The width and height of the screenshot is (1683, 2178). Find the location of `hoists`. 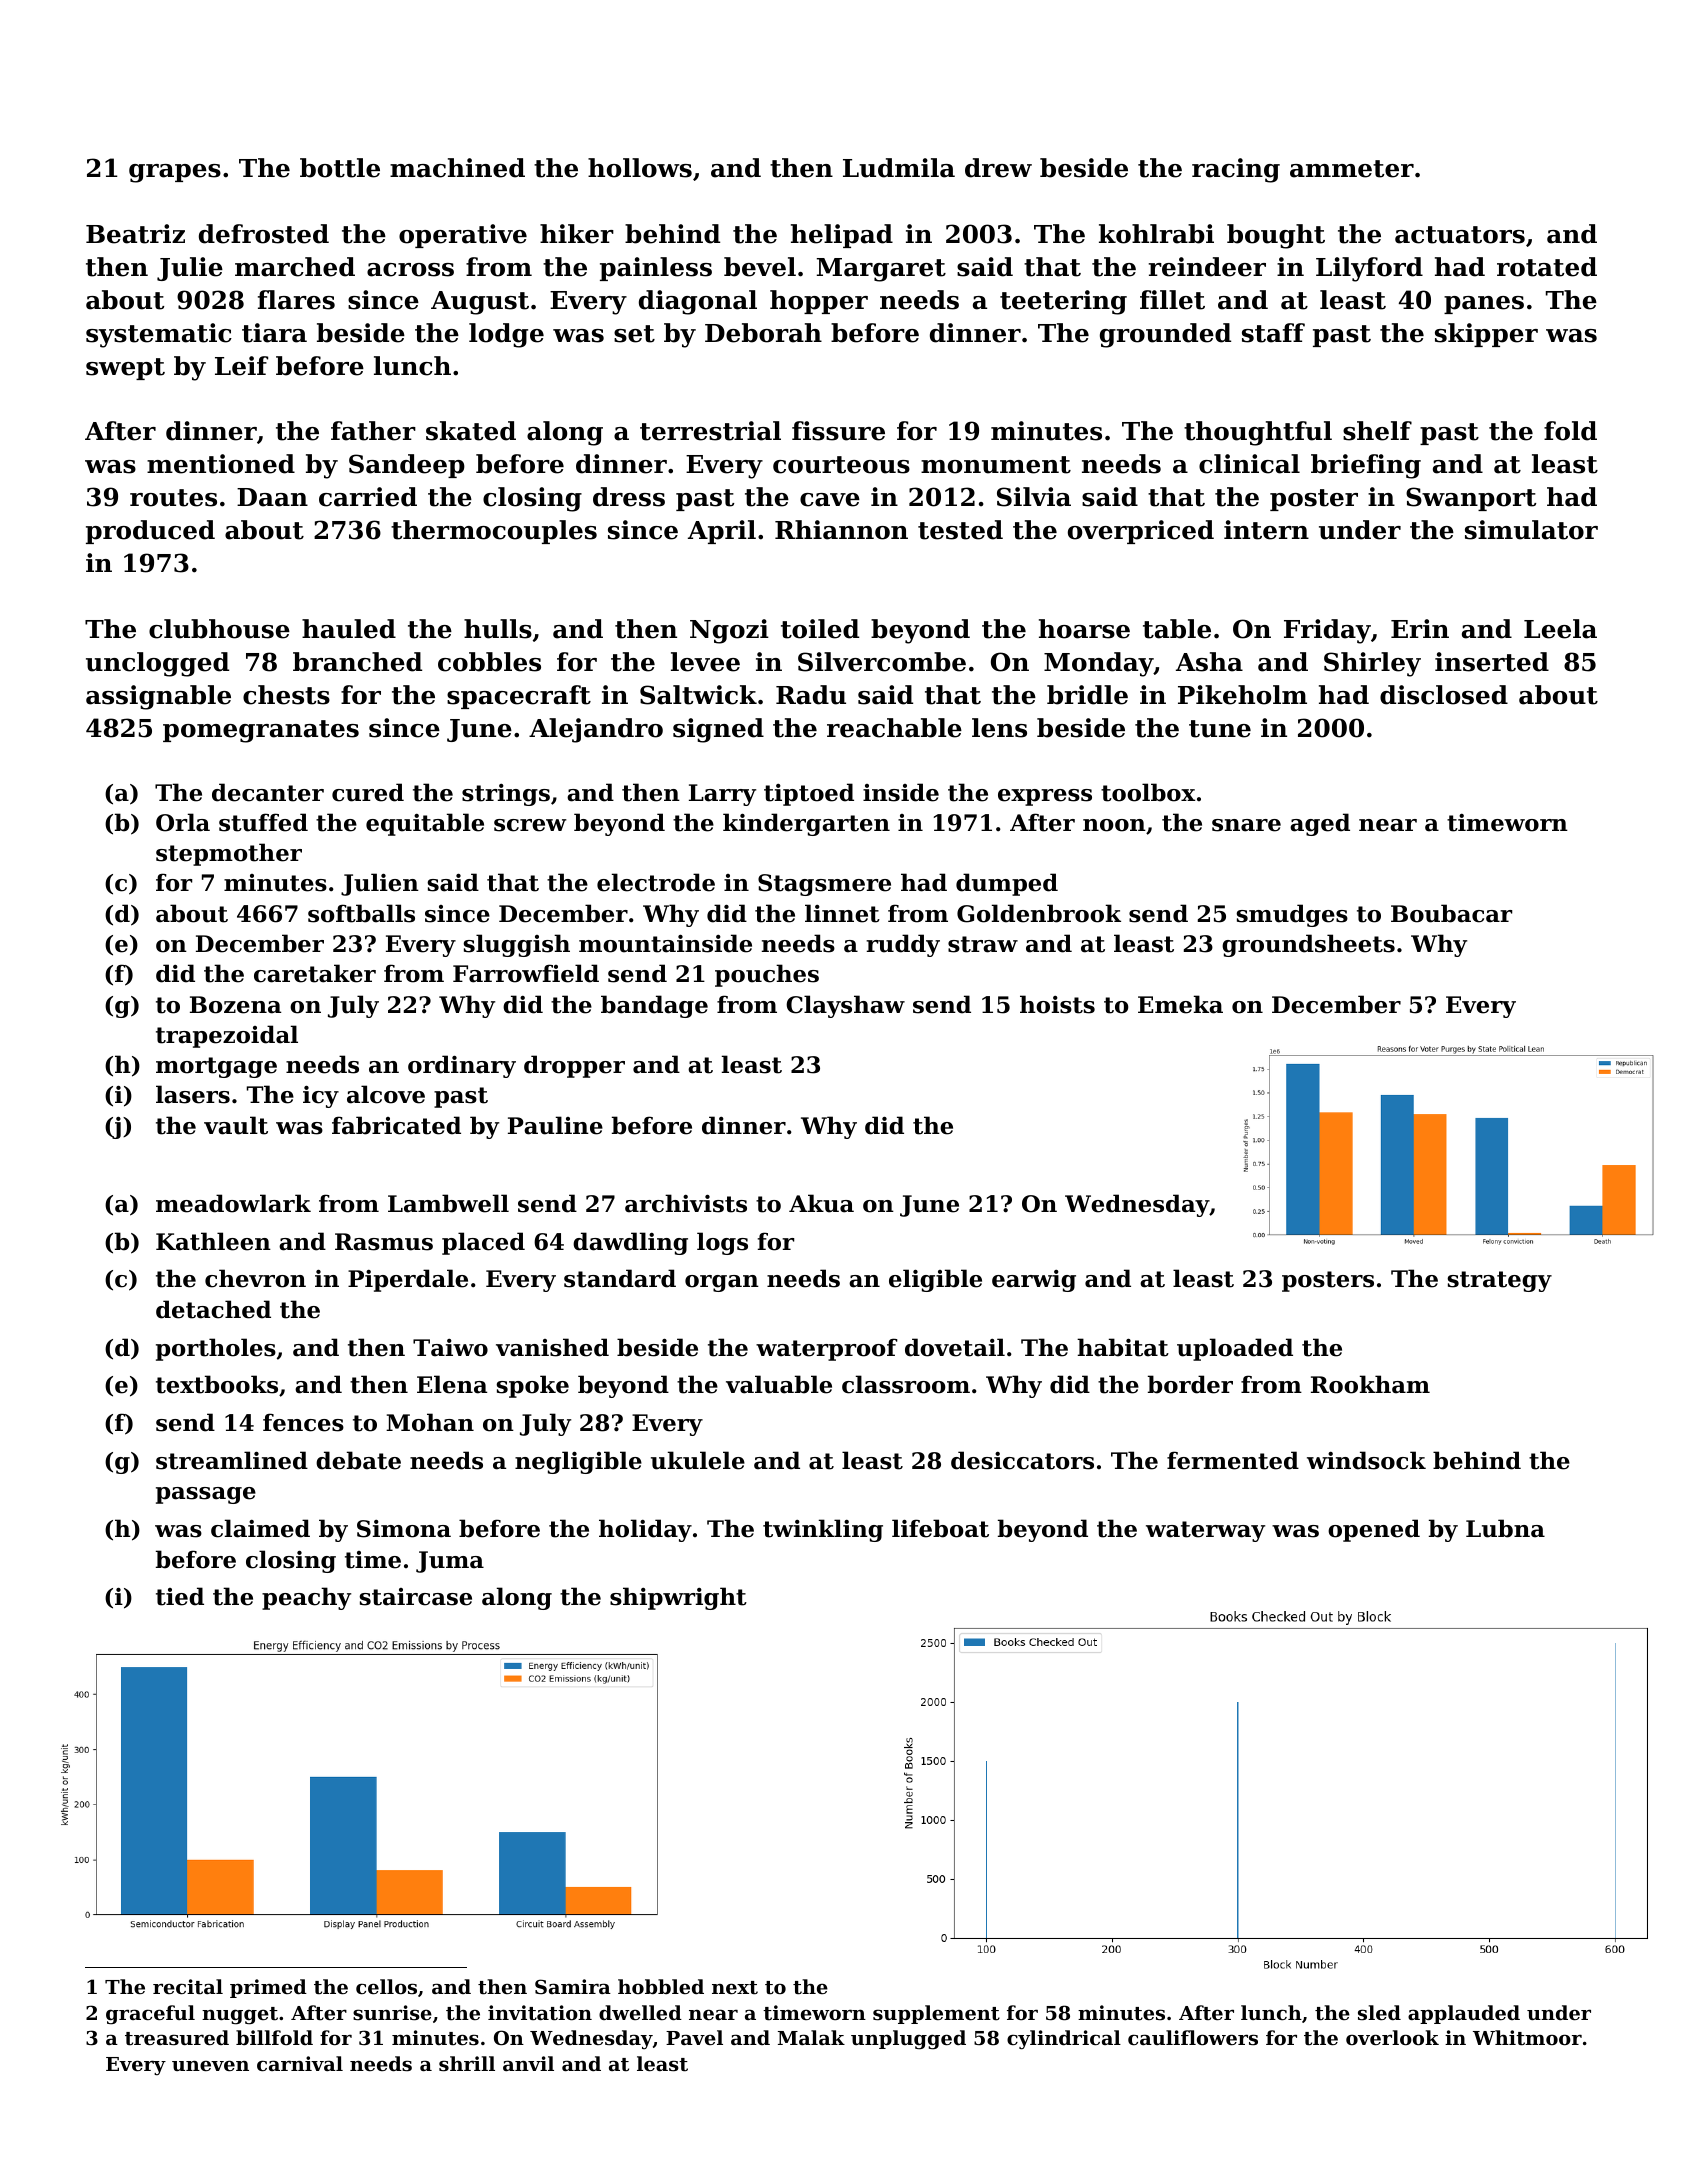

hoists is located at coordinates (1057, 1004).
